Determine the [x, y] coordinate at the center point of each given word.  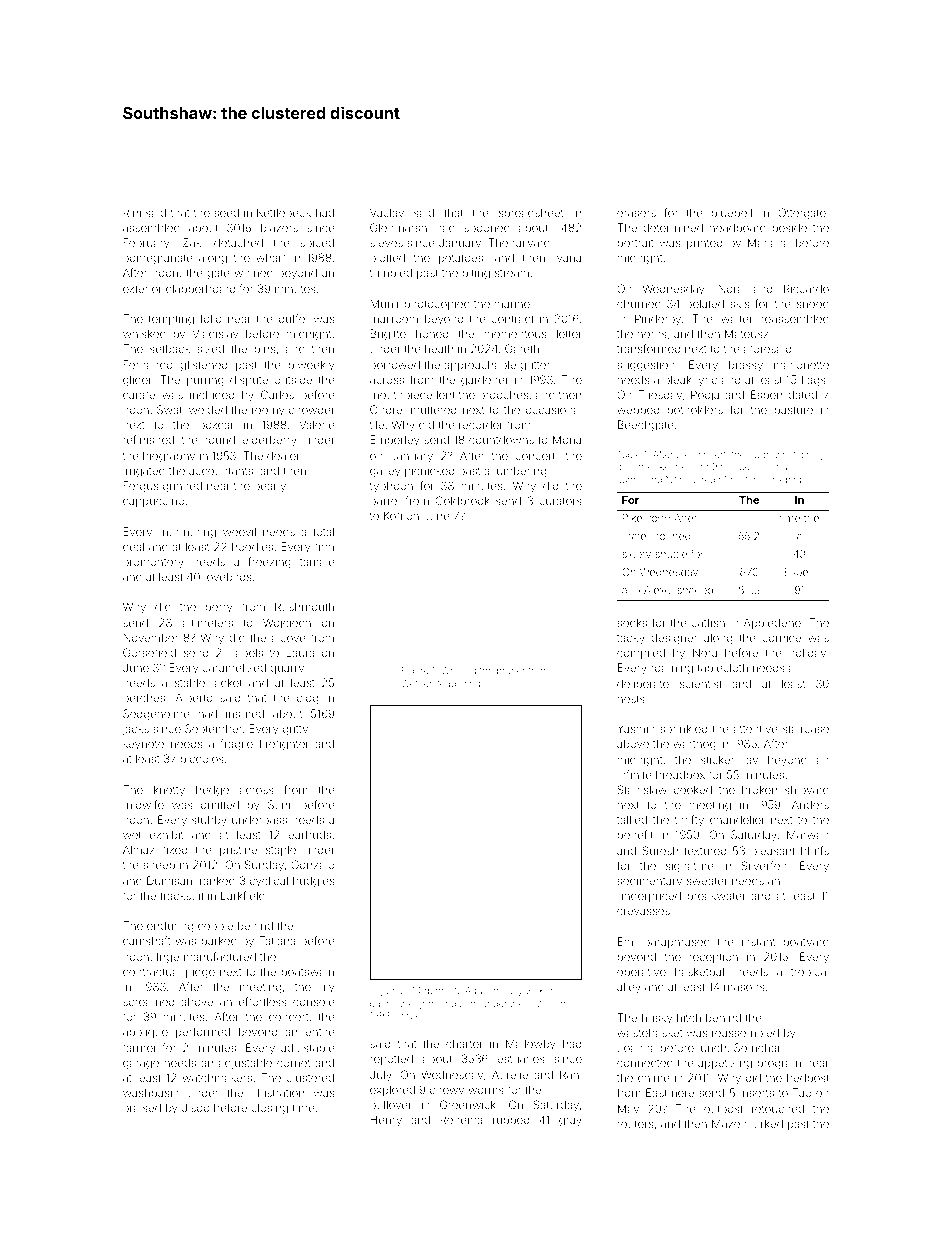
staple [281, 850]
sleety [636, 555]
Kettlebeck [284, 212]
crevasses [643, 911]
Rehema [461, 1119]
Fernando [148, 364]
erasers [636, 213]
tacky [631, 639]
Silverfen [764, 865]
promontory [153, 563]
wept [785, 456]
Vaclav [387, 212]
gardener [485, 381]
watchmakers [217, 1077]
